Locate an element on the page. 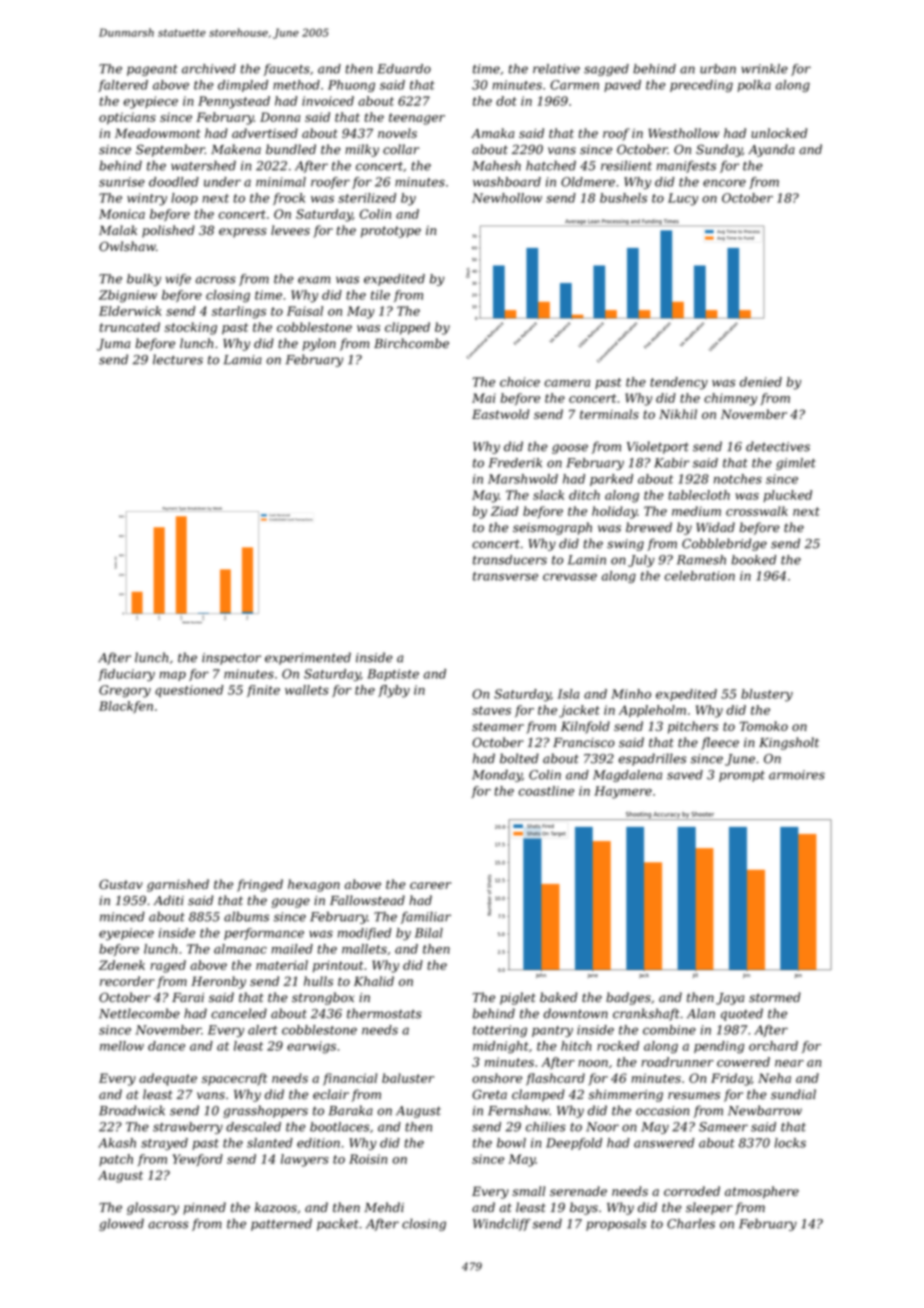 The image size is (924, 1308). earwigs is located at coordinates (311, 1047).
